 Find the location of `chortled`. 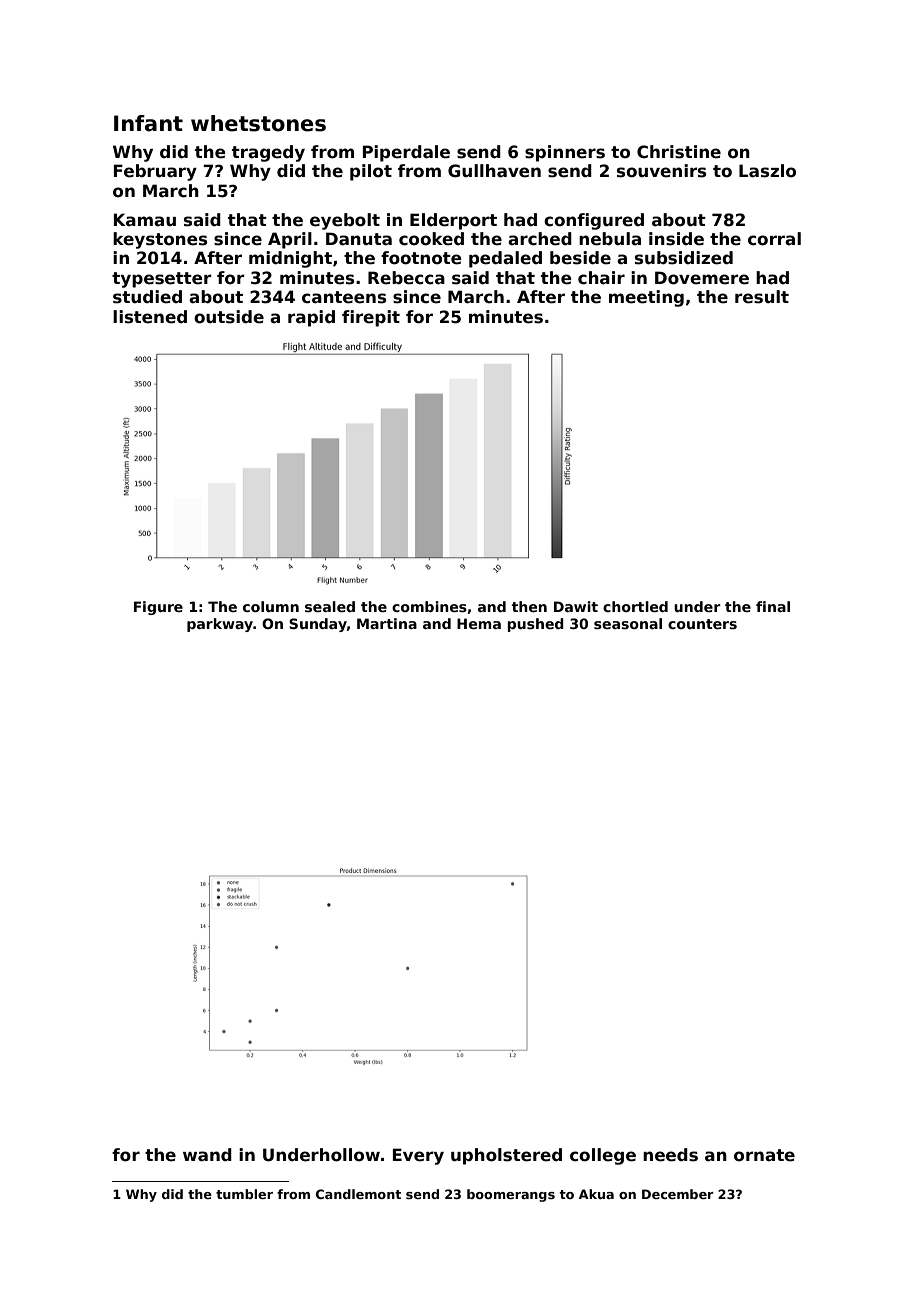

chortled is located at coordinates (635, 606).
